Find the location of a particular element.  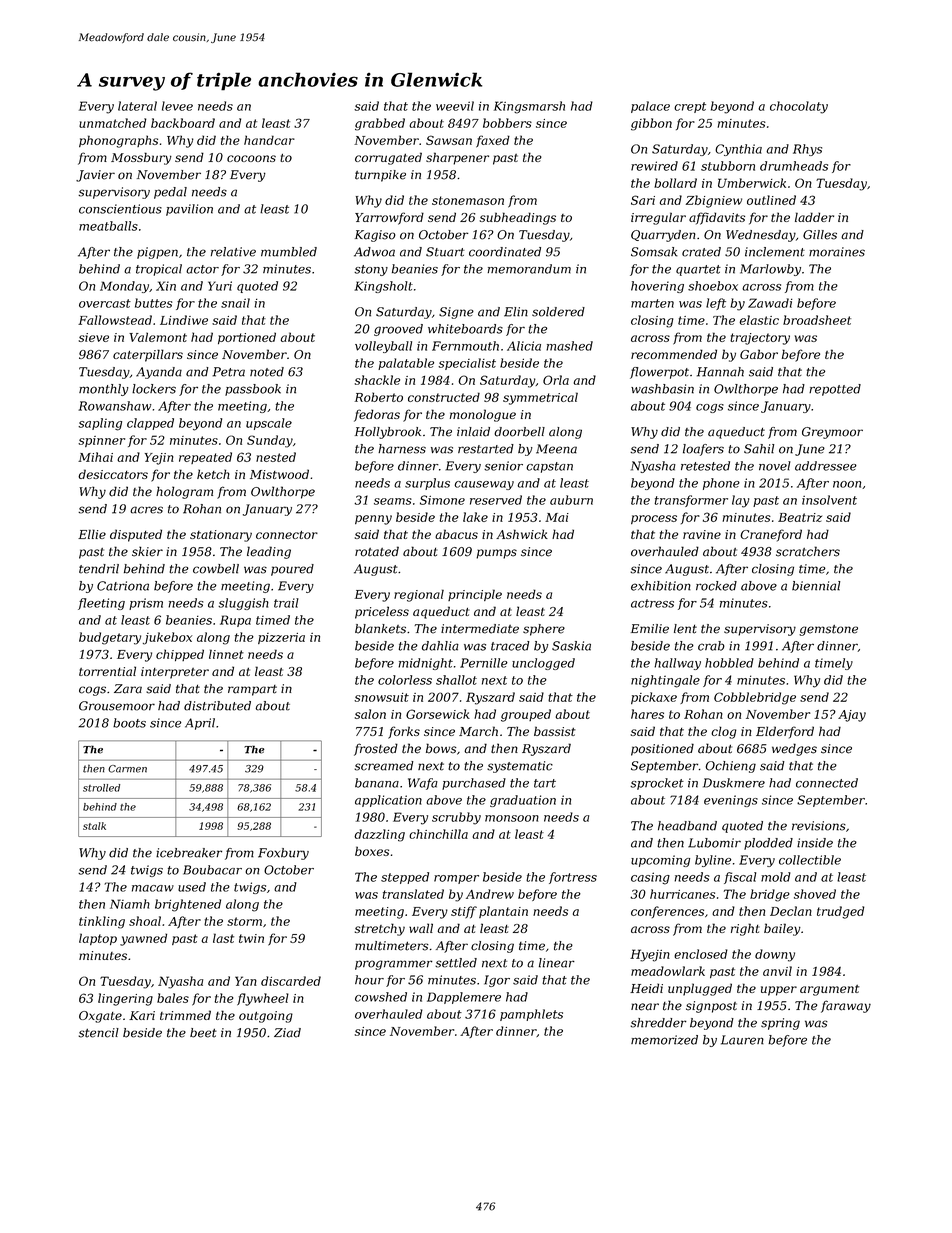

cocoons is located at coordinates (251, 158).
